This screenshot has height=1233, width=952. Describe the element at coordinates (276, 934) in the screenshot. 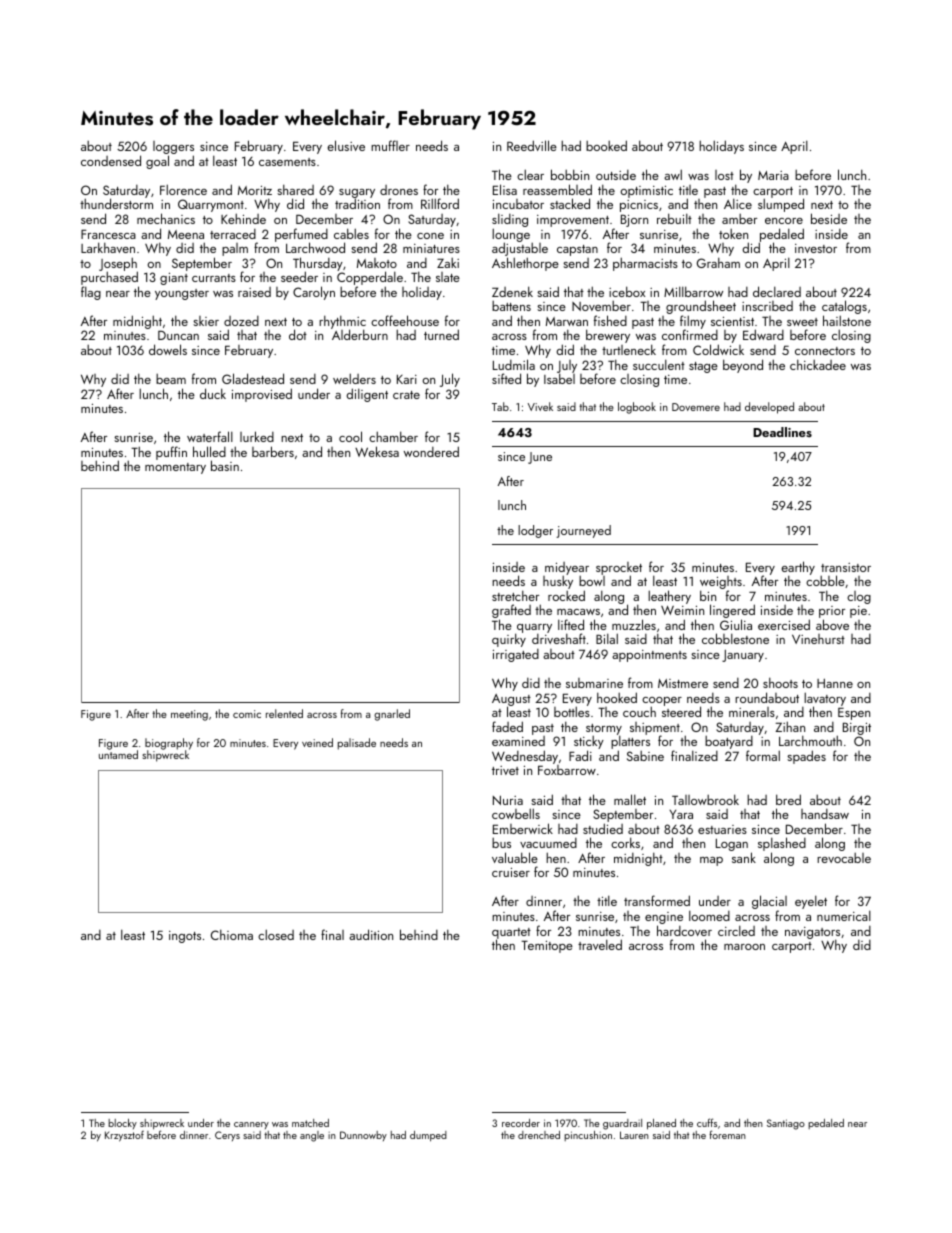

I see `closed` at that location.
